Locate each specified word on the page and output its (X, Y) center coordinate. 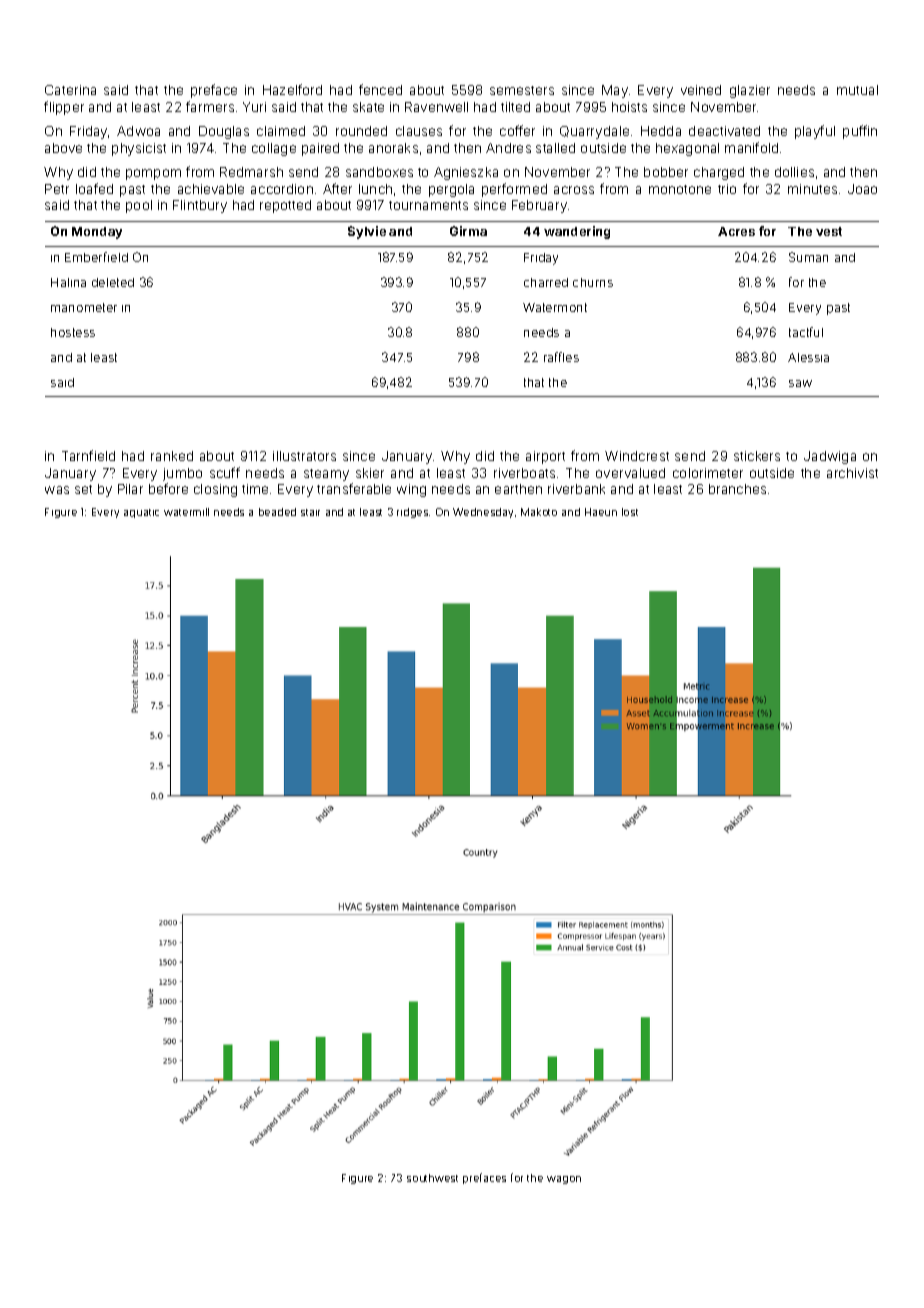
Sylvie (367, 232)
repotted (285, 206)
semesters (522, 90)
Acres (736, 231)
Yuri (254, 107)
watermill (186, 512)
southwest (432, 1178)
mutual (857, 90)
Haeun (601, 512)
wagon (564, 1180)
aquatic (141, 513)
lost (630, 512)
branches (737, 489)
